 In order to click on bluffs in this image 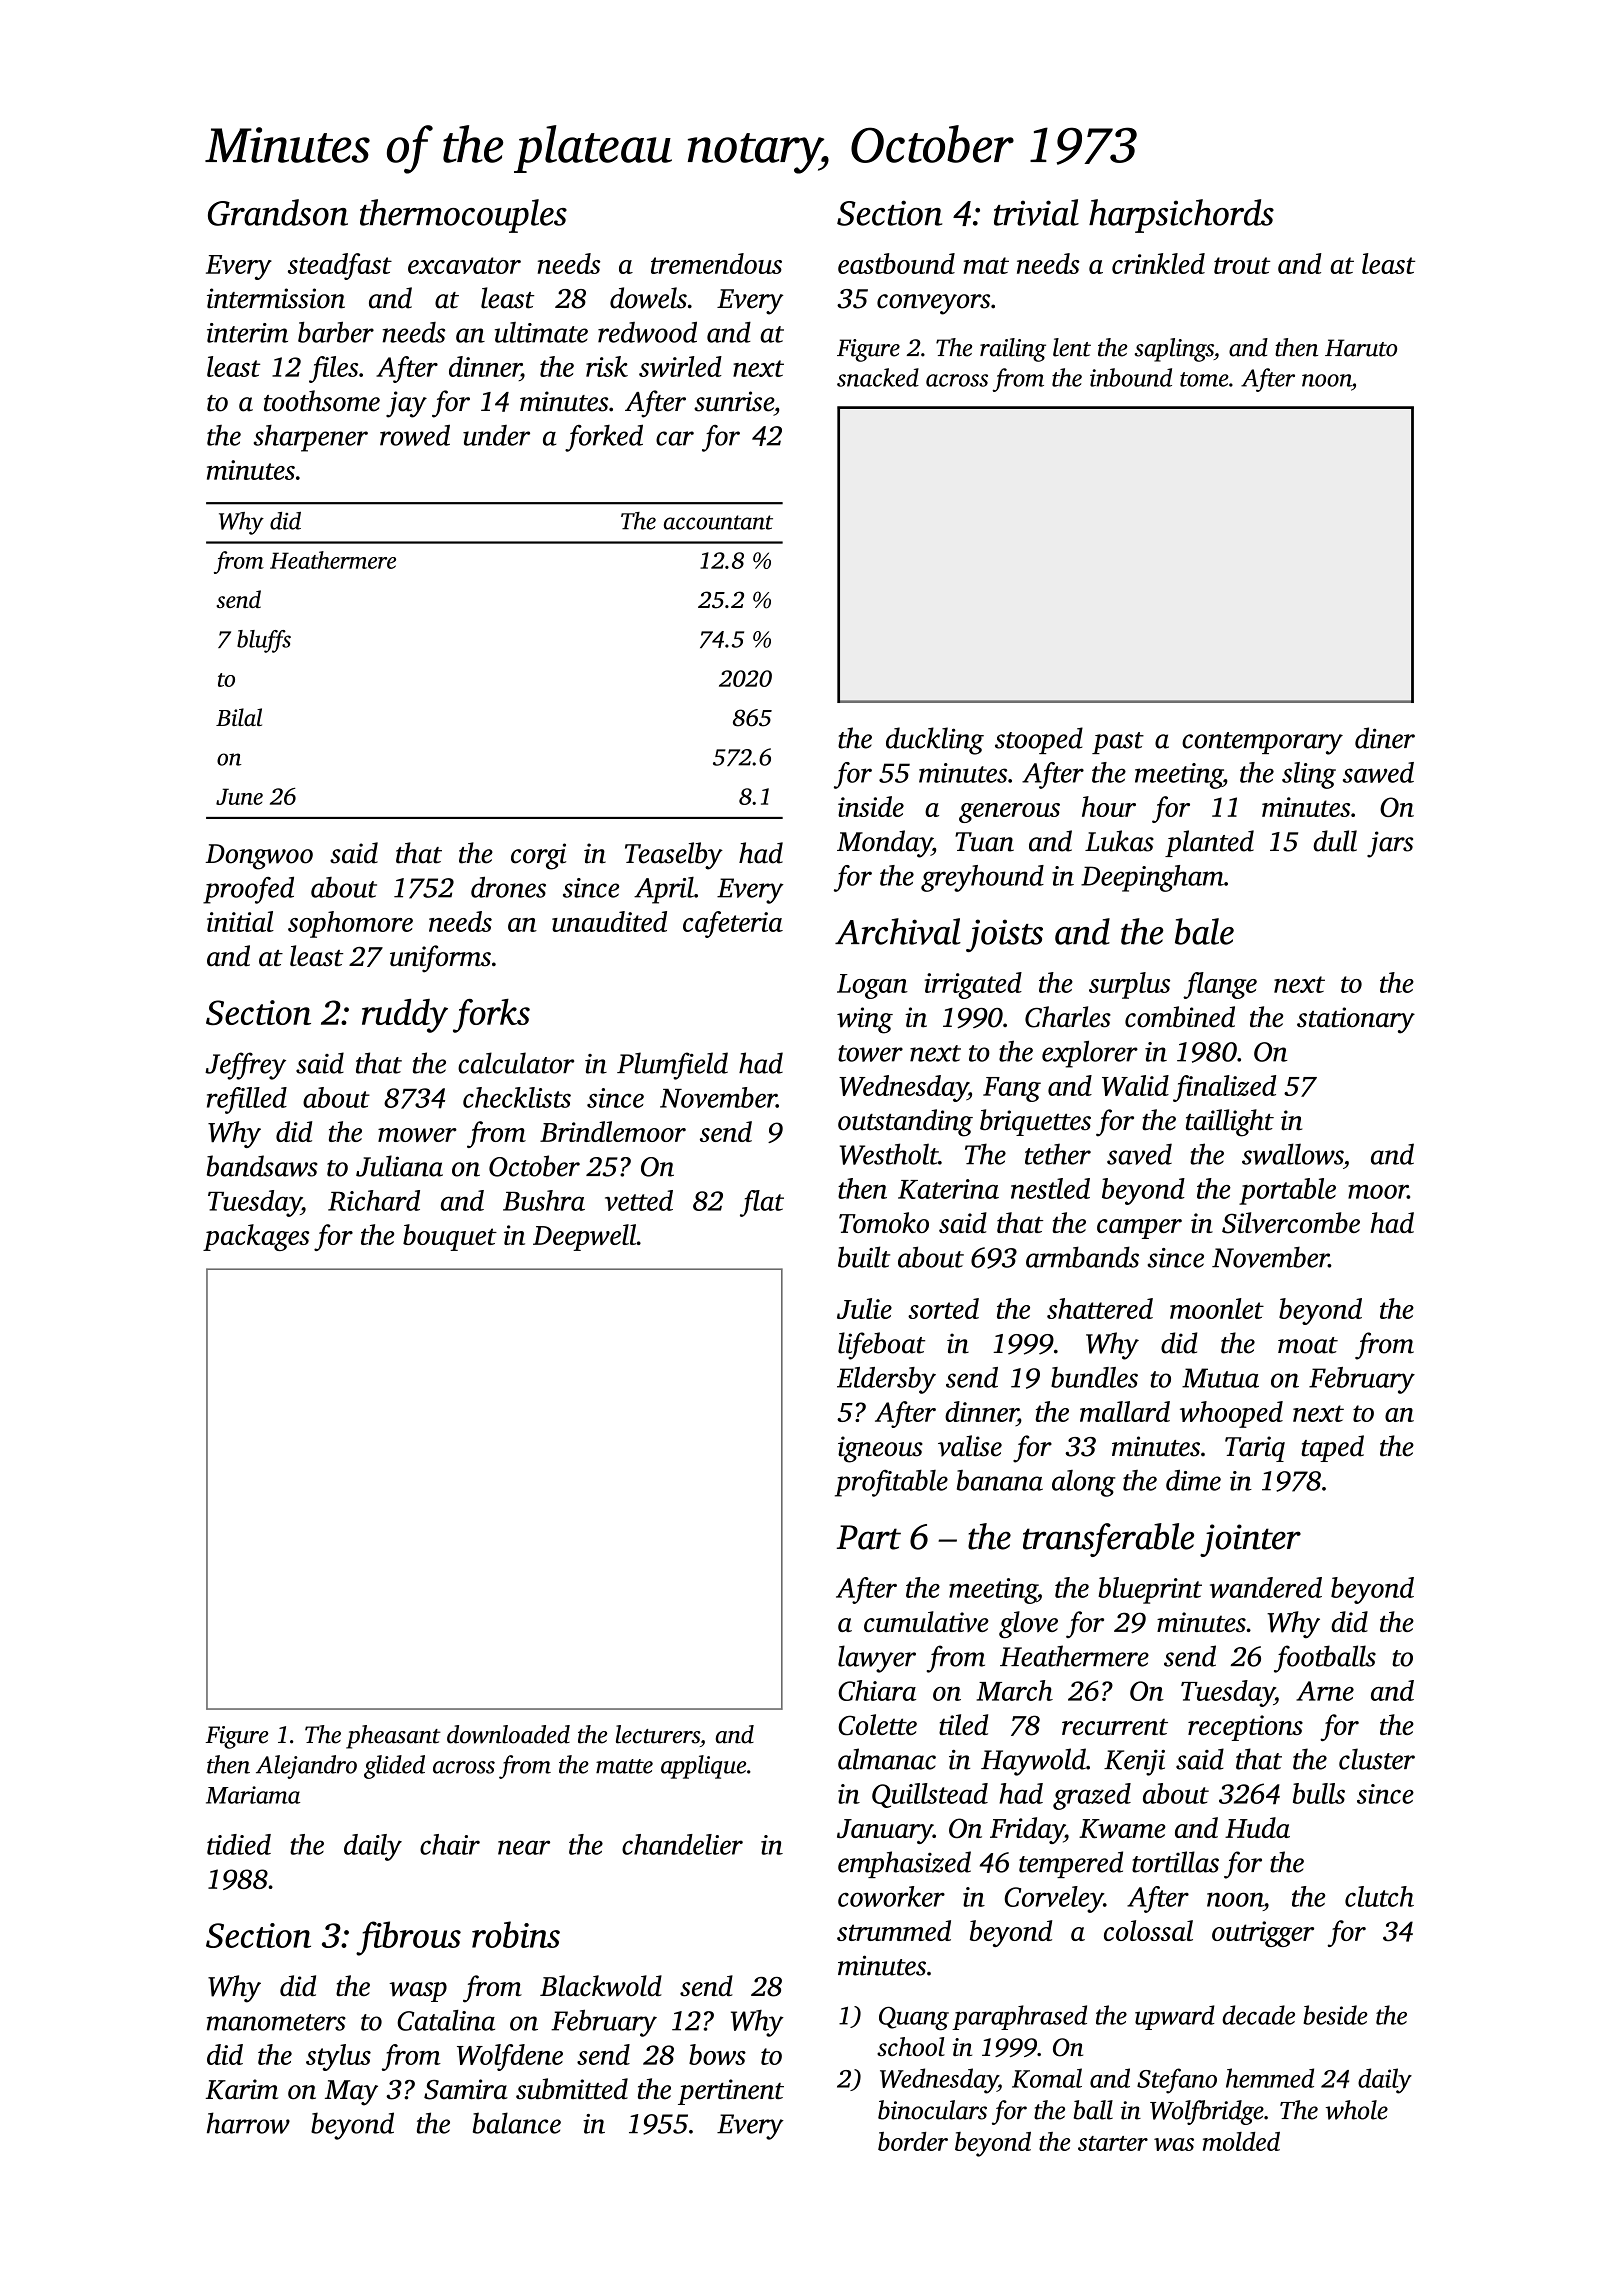, I will do `click(264, 641)`.
